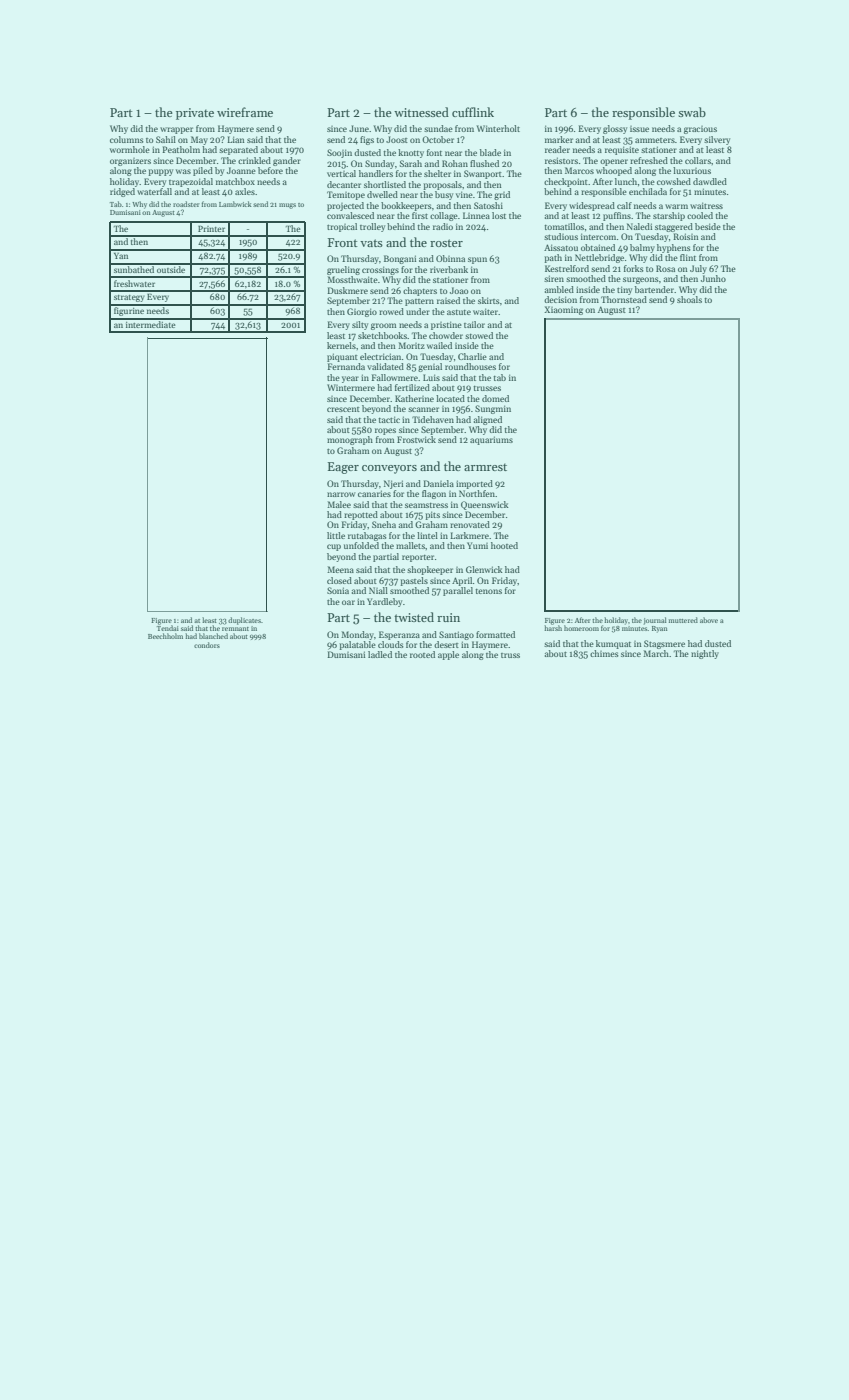 The image size is (849, 1400). I want to click on aquariums, so click(491, 440).
